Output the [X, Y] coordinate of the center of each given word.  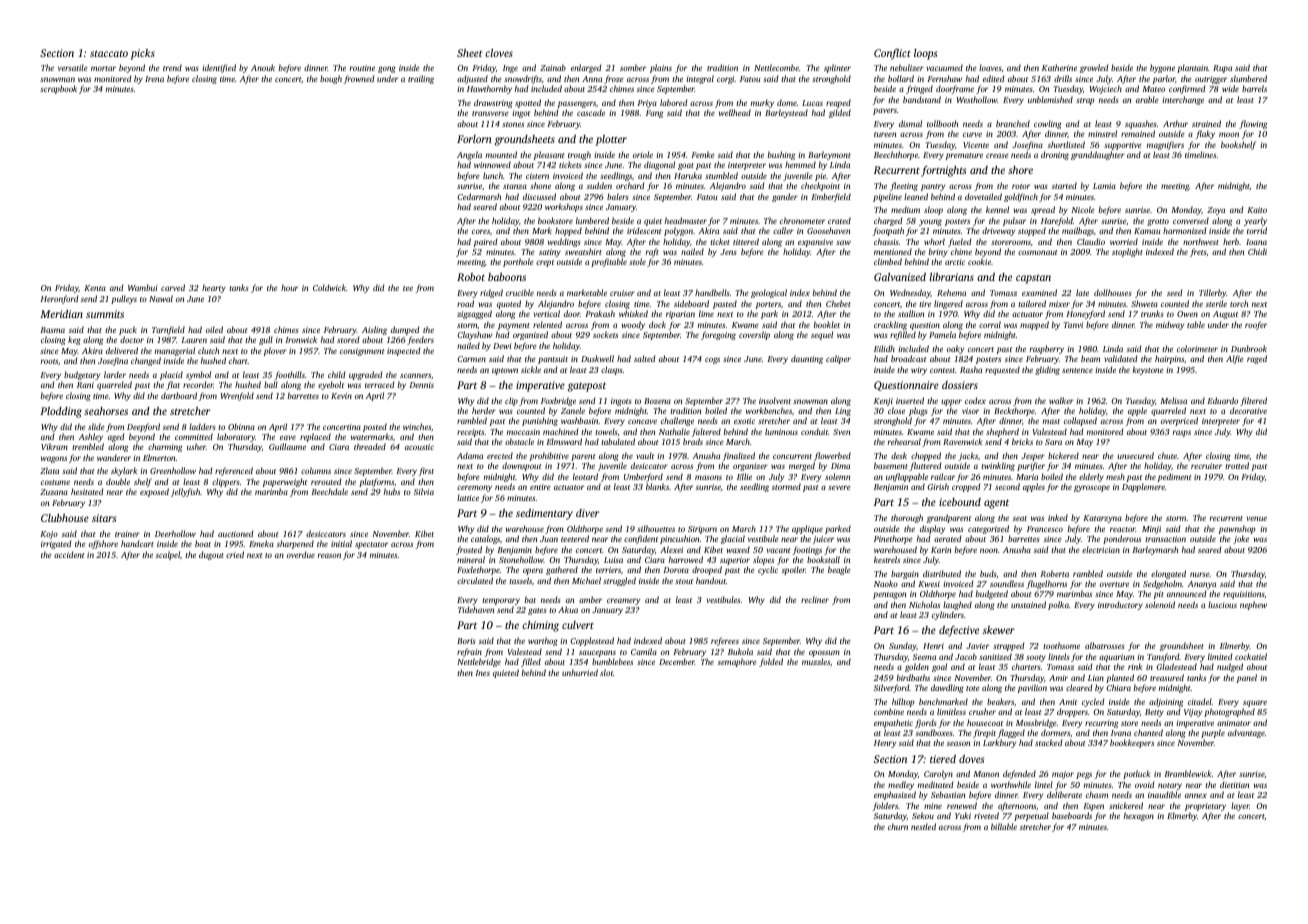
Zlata [49, 470]
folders [885, 806]
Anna [592, 79]
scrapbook [58, 89]
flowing [1253, 124]
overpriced [1179, 421]
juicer [823, 540]
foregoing [718, 335]
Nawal [161, 298]
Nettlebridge [479, 662]
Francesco [1045, 529]
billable [1004, 826]
